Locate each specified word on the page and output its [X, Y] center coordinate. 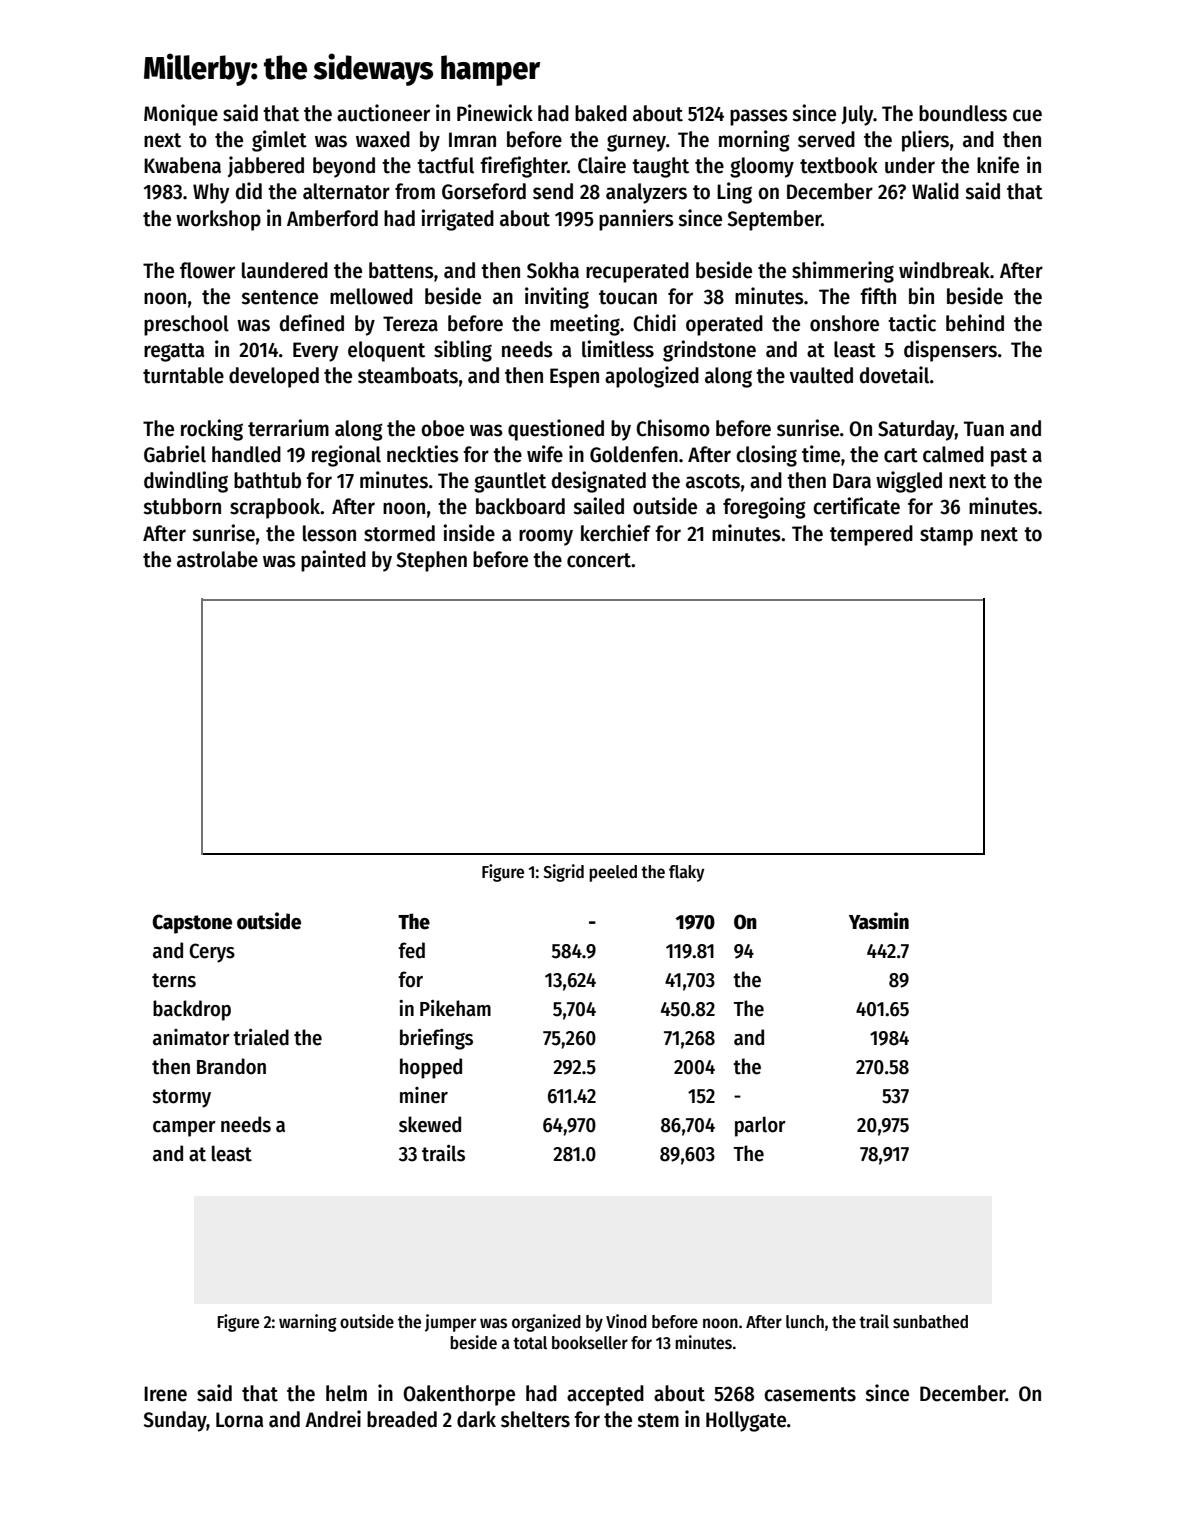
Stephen [431, 561]
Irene [165, 1394]
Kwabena [182, 165]
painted [333, 561]
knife [998, 165]
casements [810, 1394]
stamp [946, 536]
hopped [431, 1068]
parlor [760, 1126]
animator [191, 1037]
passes [759, 117]
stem [658, 1420]
